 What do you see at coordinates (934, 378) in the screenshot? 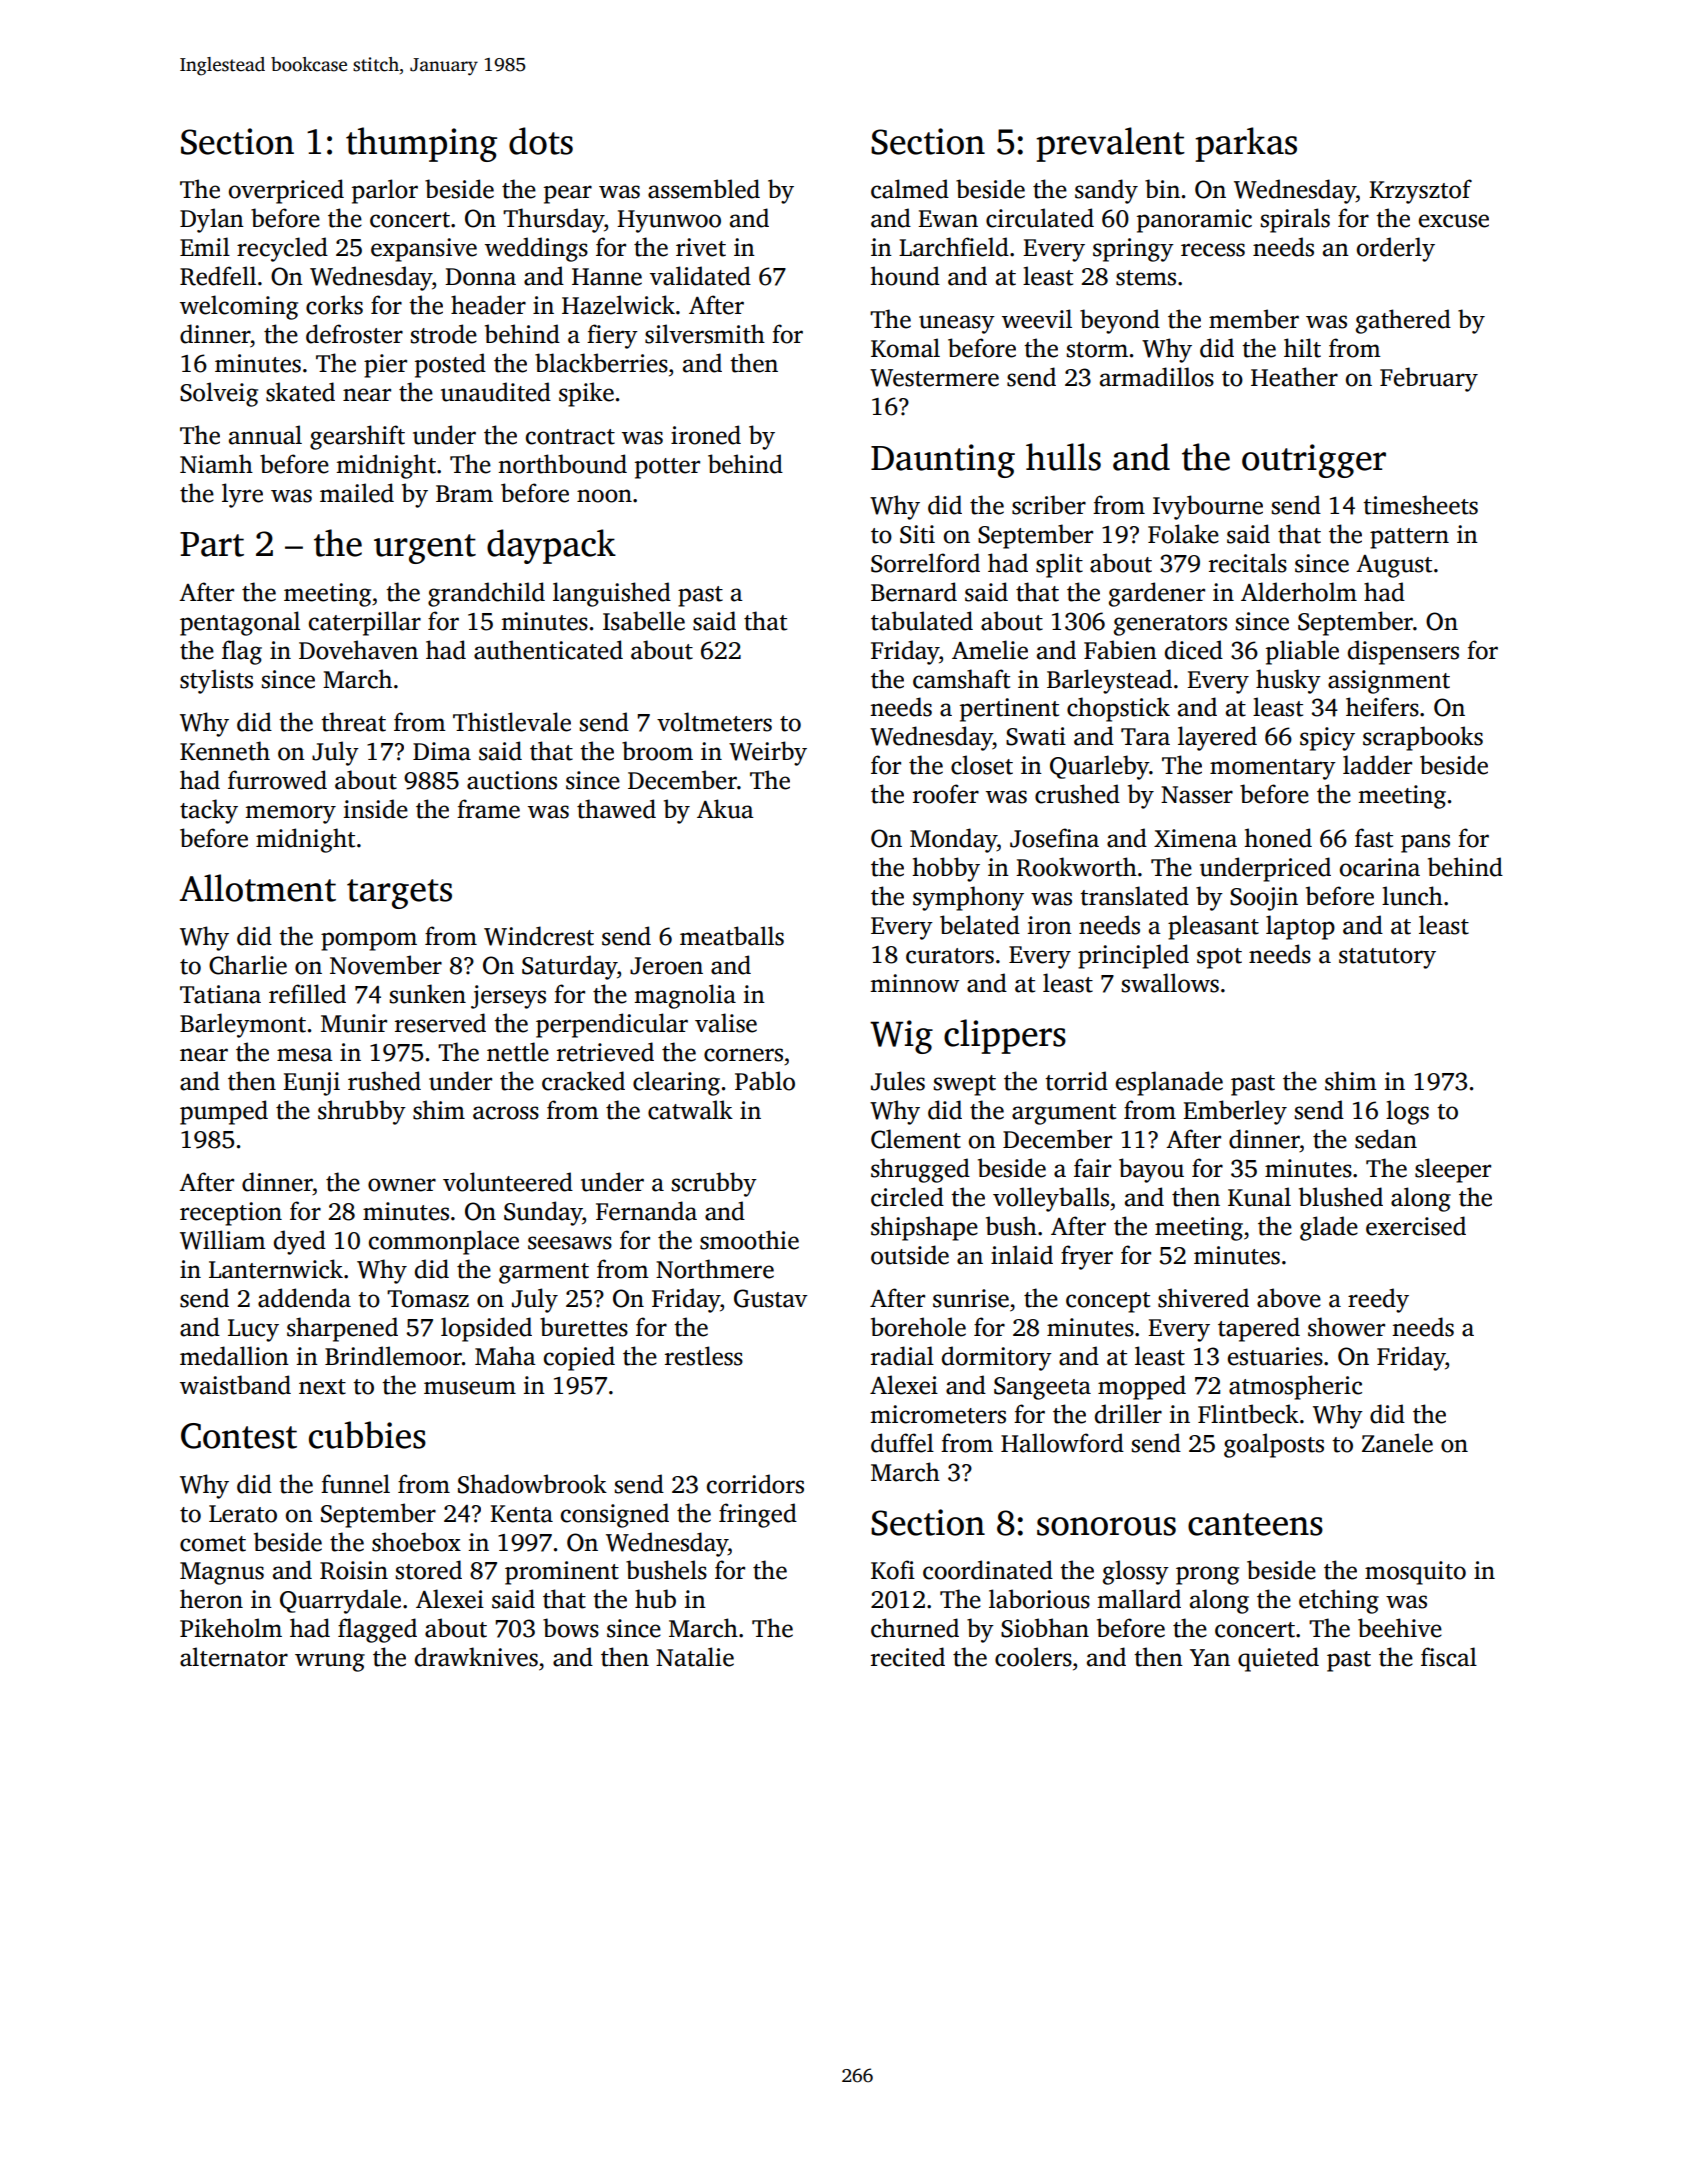
I see `Westermere` at bounding box center [934, 378].
